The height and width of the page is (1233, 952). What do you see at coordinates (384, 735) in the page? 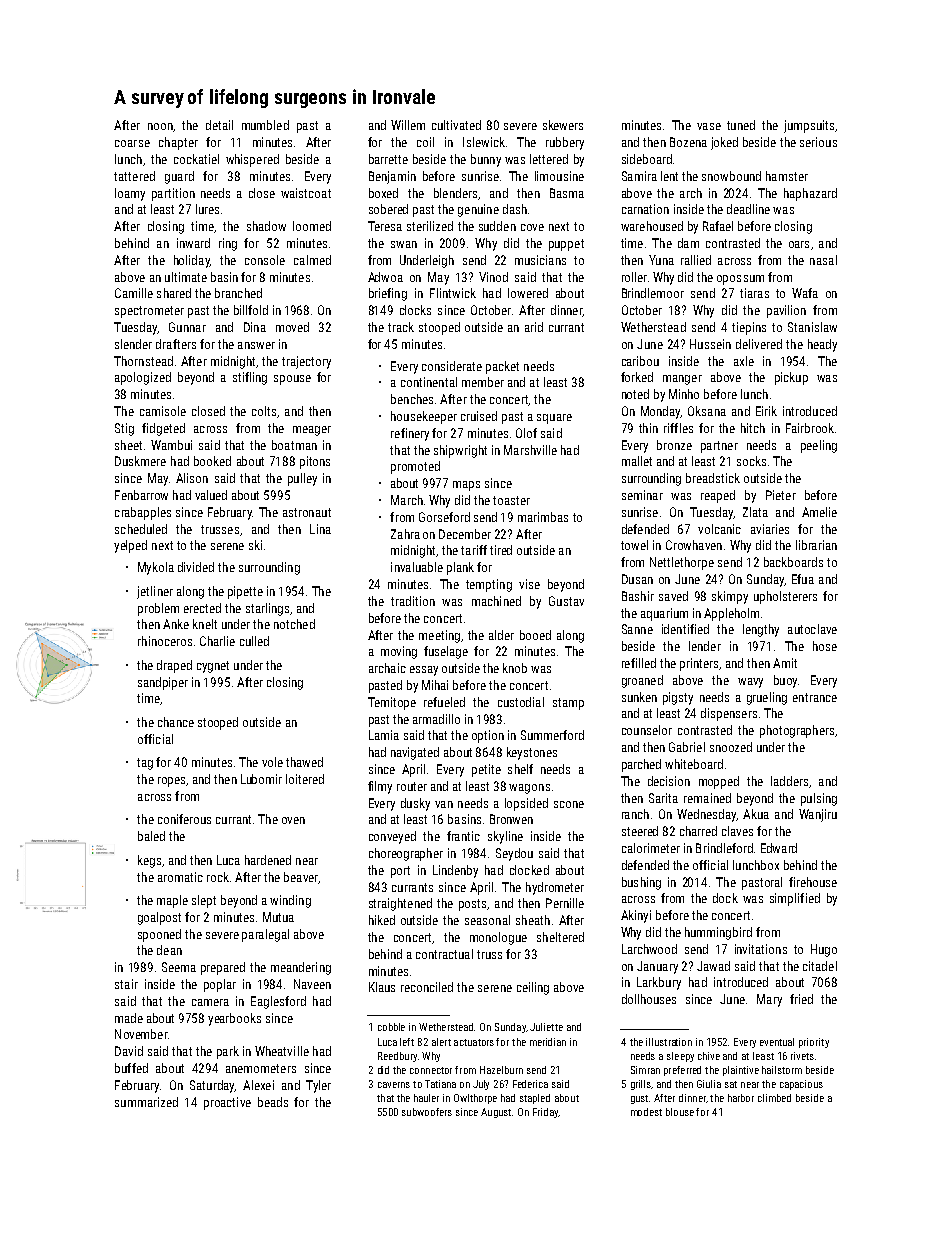
I see `Lamia` at bounding box center [384, 735].
